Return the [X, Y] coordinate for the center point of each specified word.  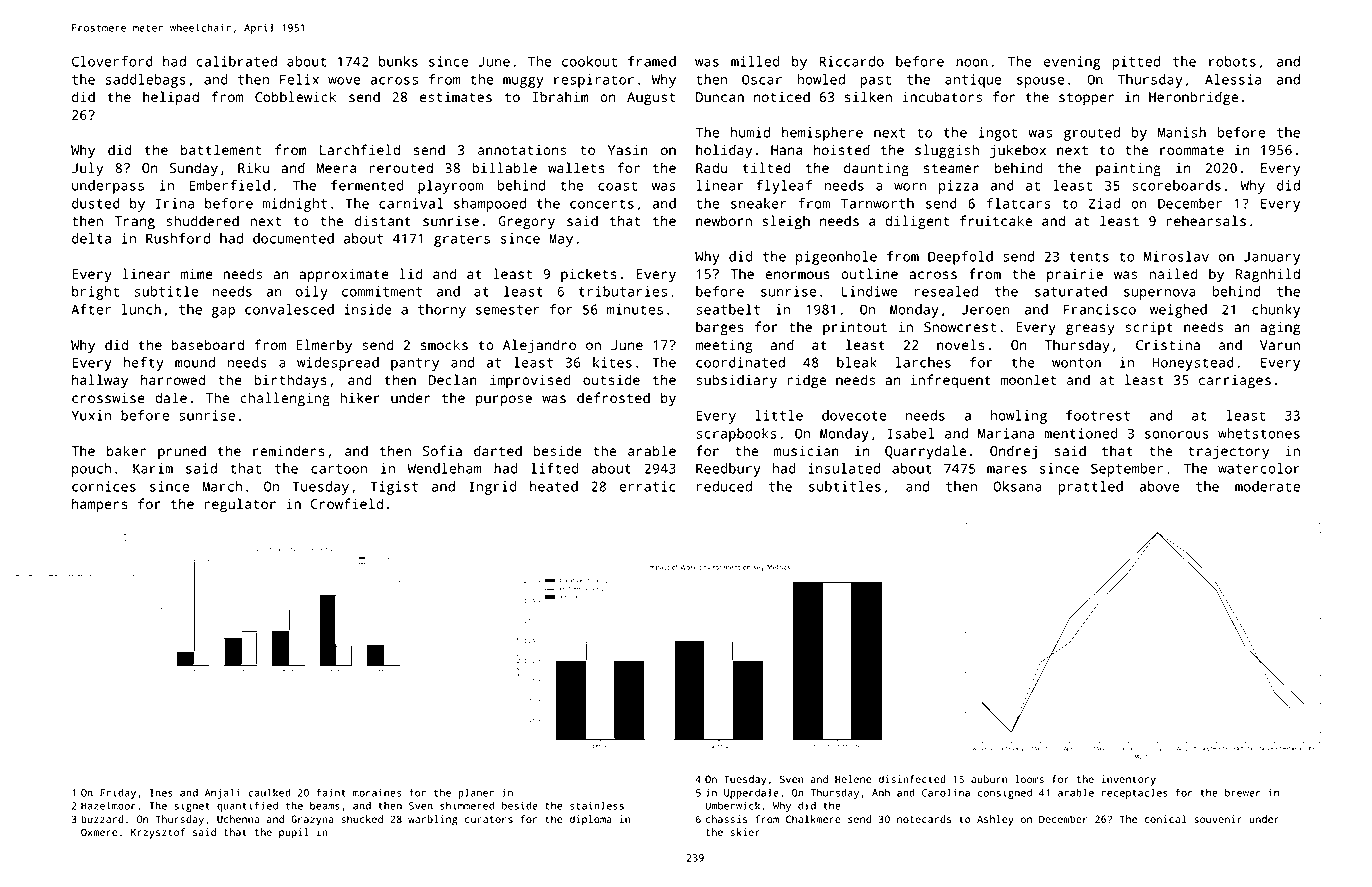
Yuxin [91, 415]
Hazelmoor [108, 805]
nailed [1173, 273]
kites [612, 362]
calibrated [236, 61]
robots [1232, 61]
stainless [597, 805]
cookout [589, 61]
